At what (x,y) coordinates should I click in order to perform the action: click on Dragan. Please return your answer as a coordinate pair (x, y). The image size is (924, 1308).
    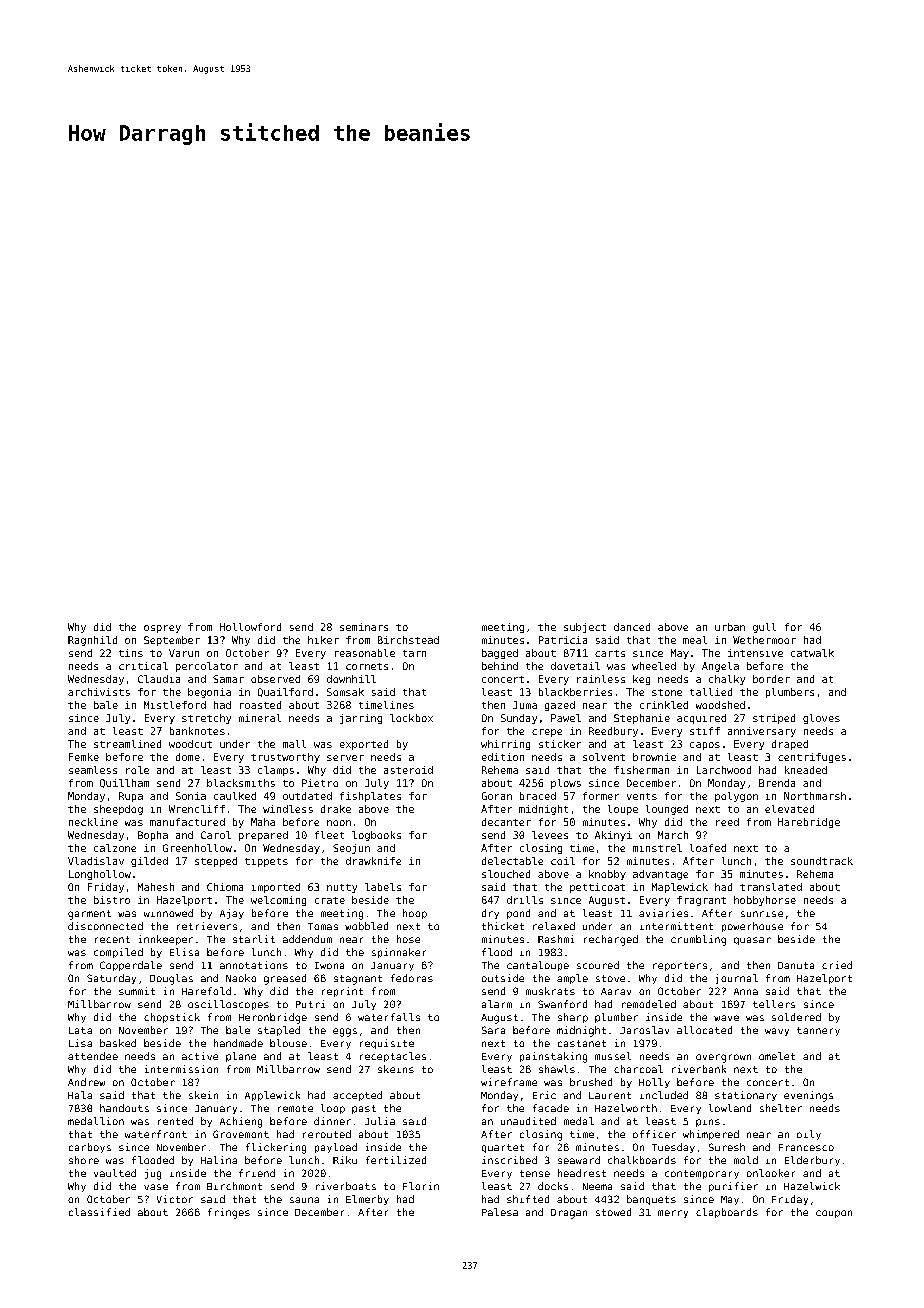
    Looking at the image, I should click on (569, 1214).
